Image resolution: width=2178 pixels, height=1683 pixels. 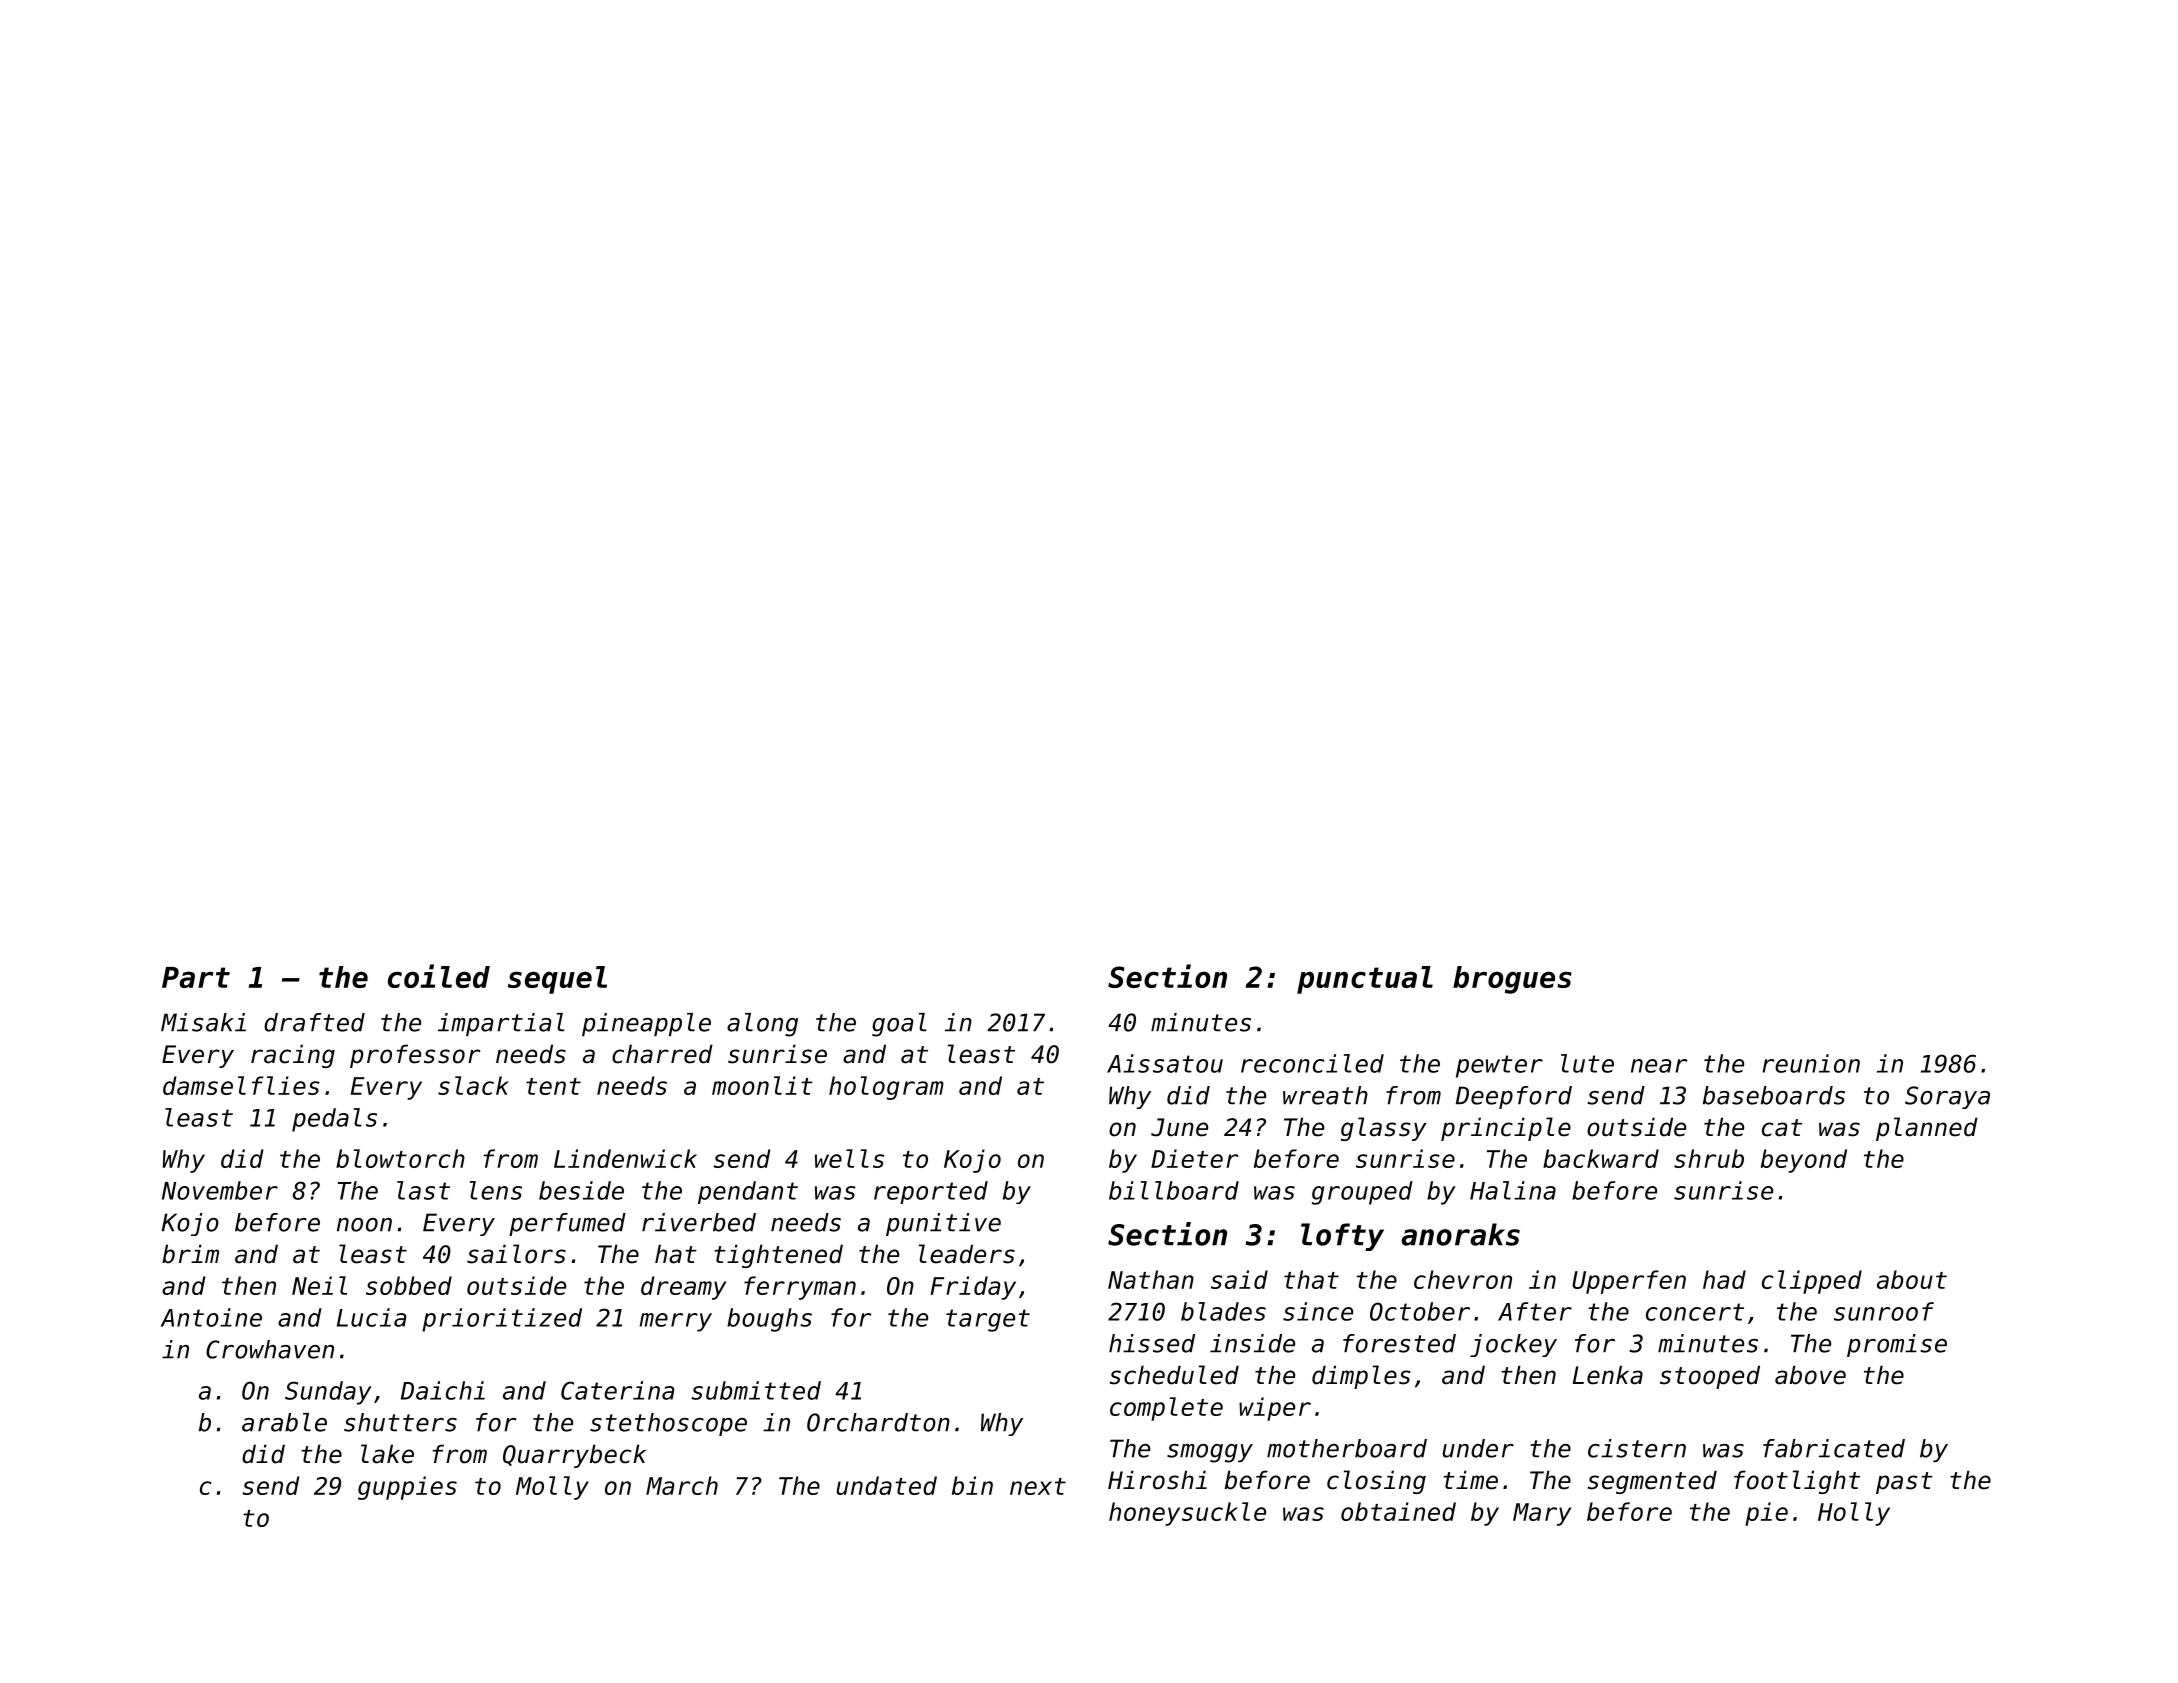 What do you see at coordinates (1398, 1511) in the screenshot?
I see `obtained` at bounding box center [1398, 1511].
